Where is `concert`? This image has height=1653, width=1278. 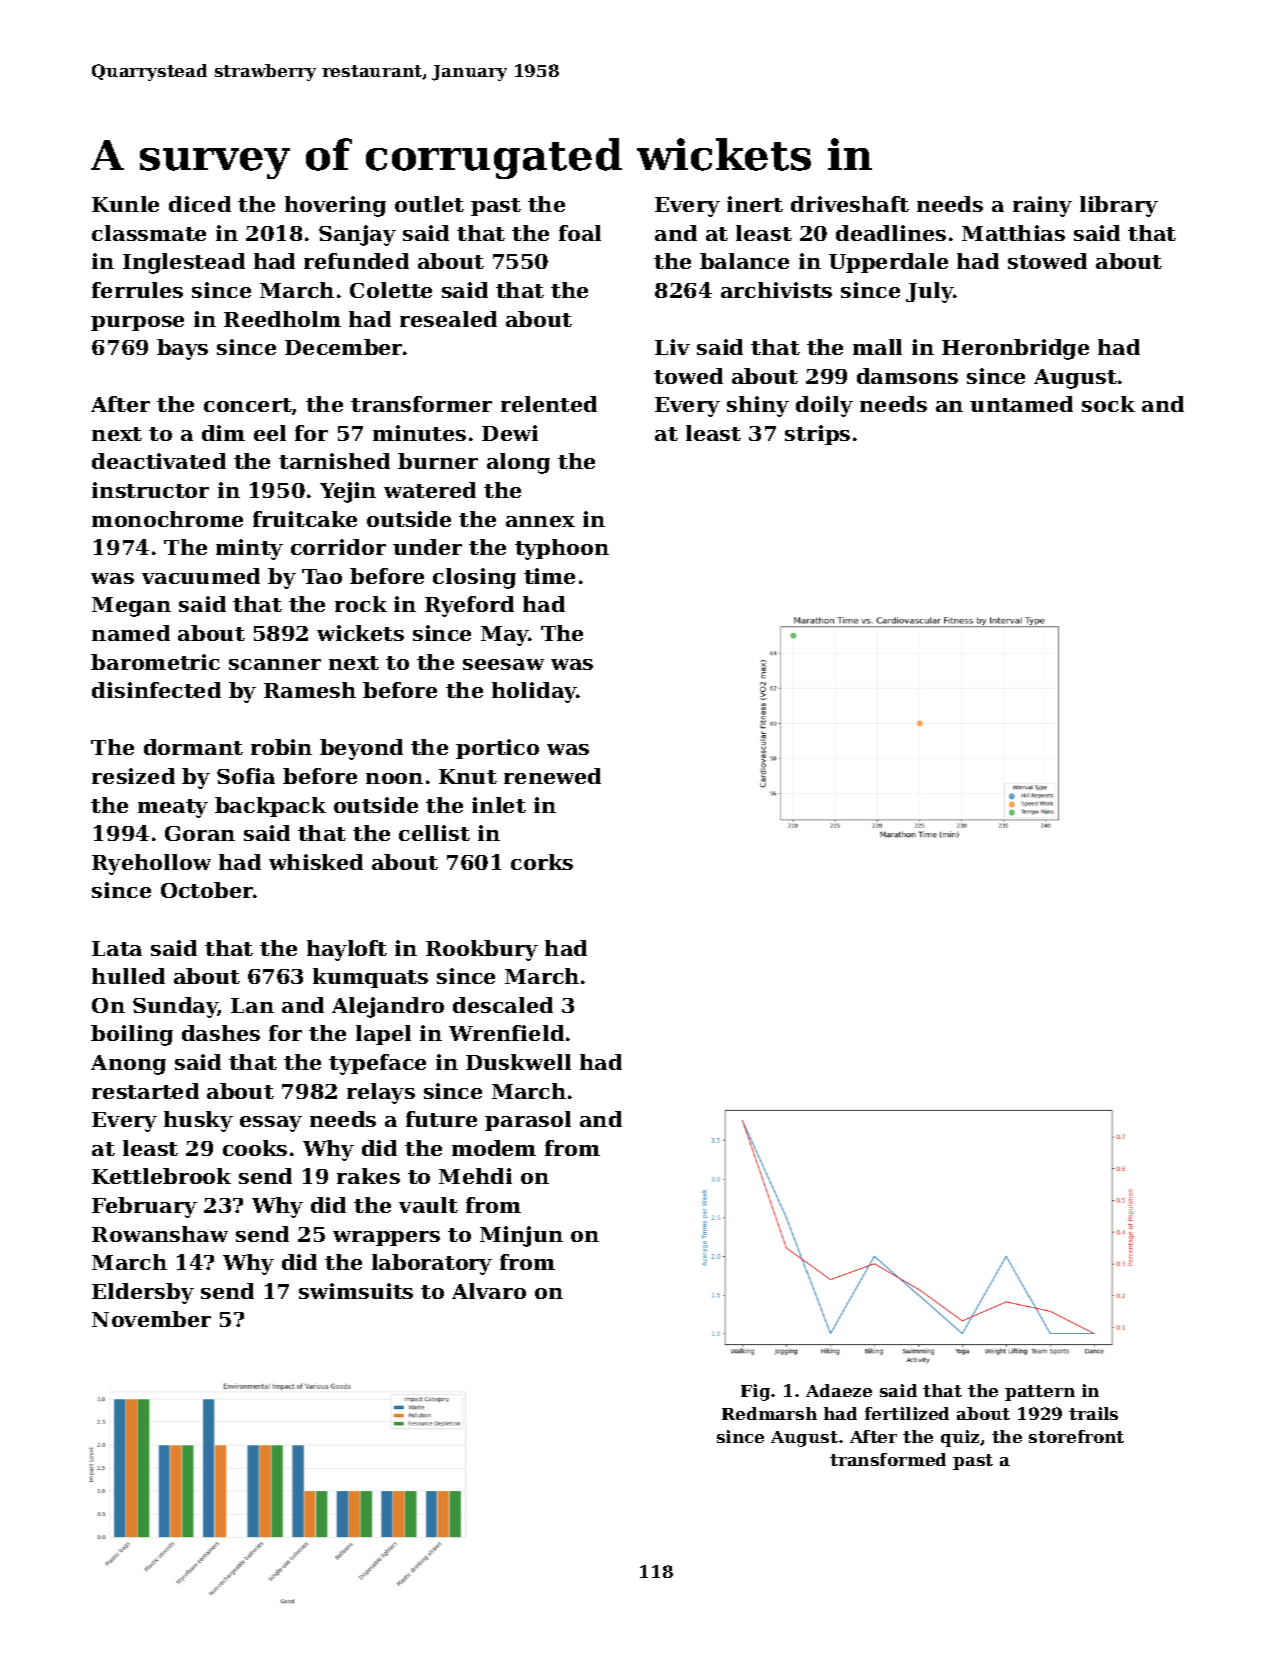
concert is located at coordinates (248, 405).
